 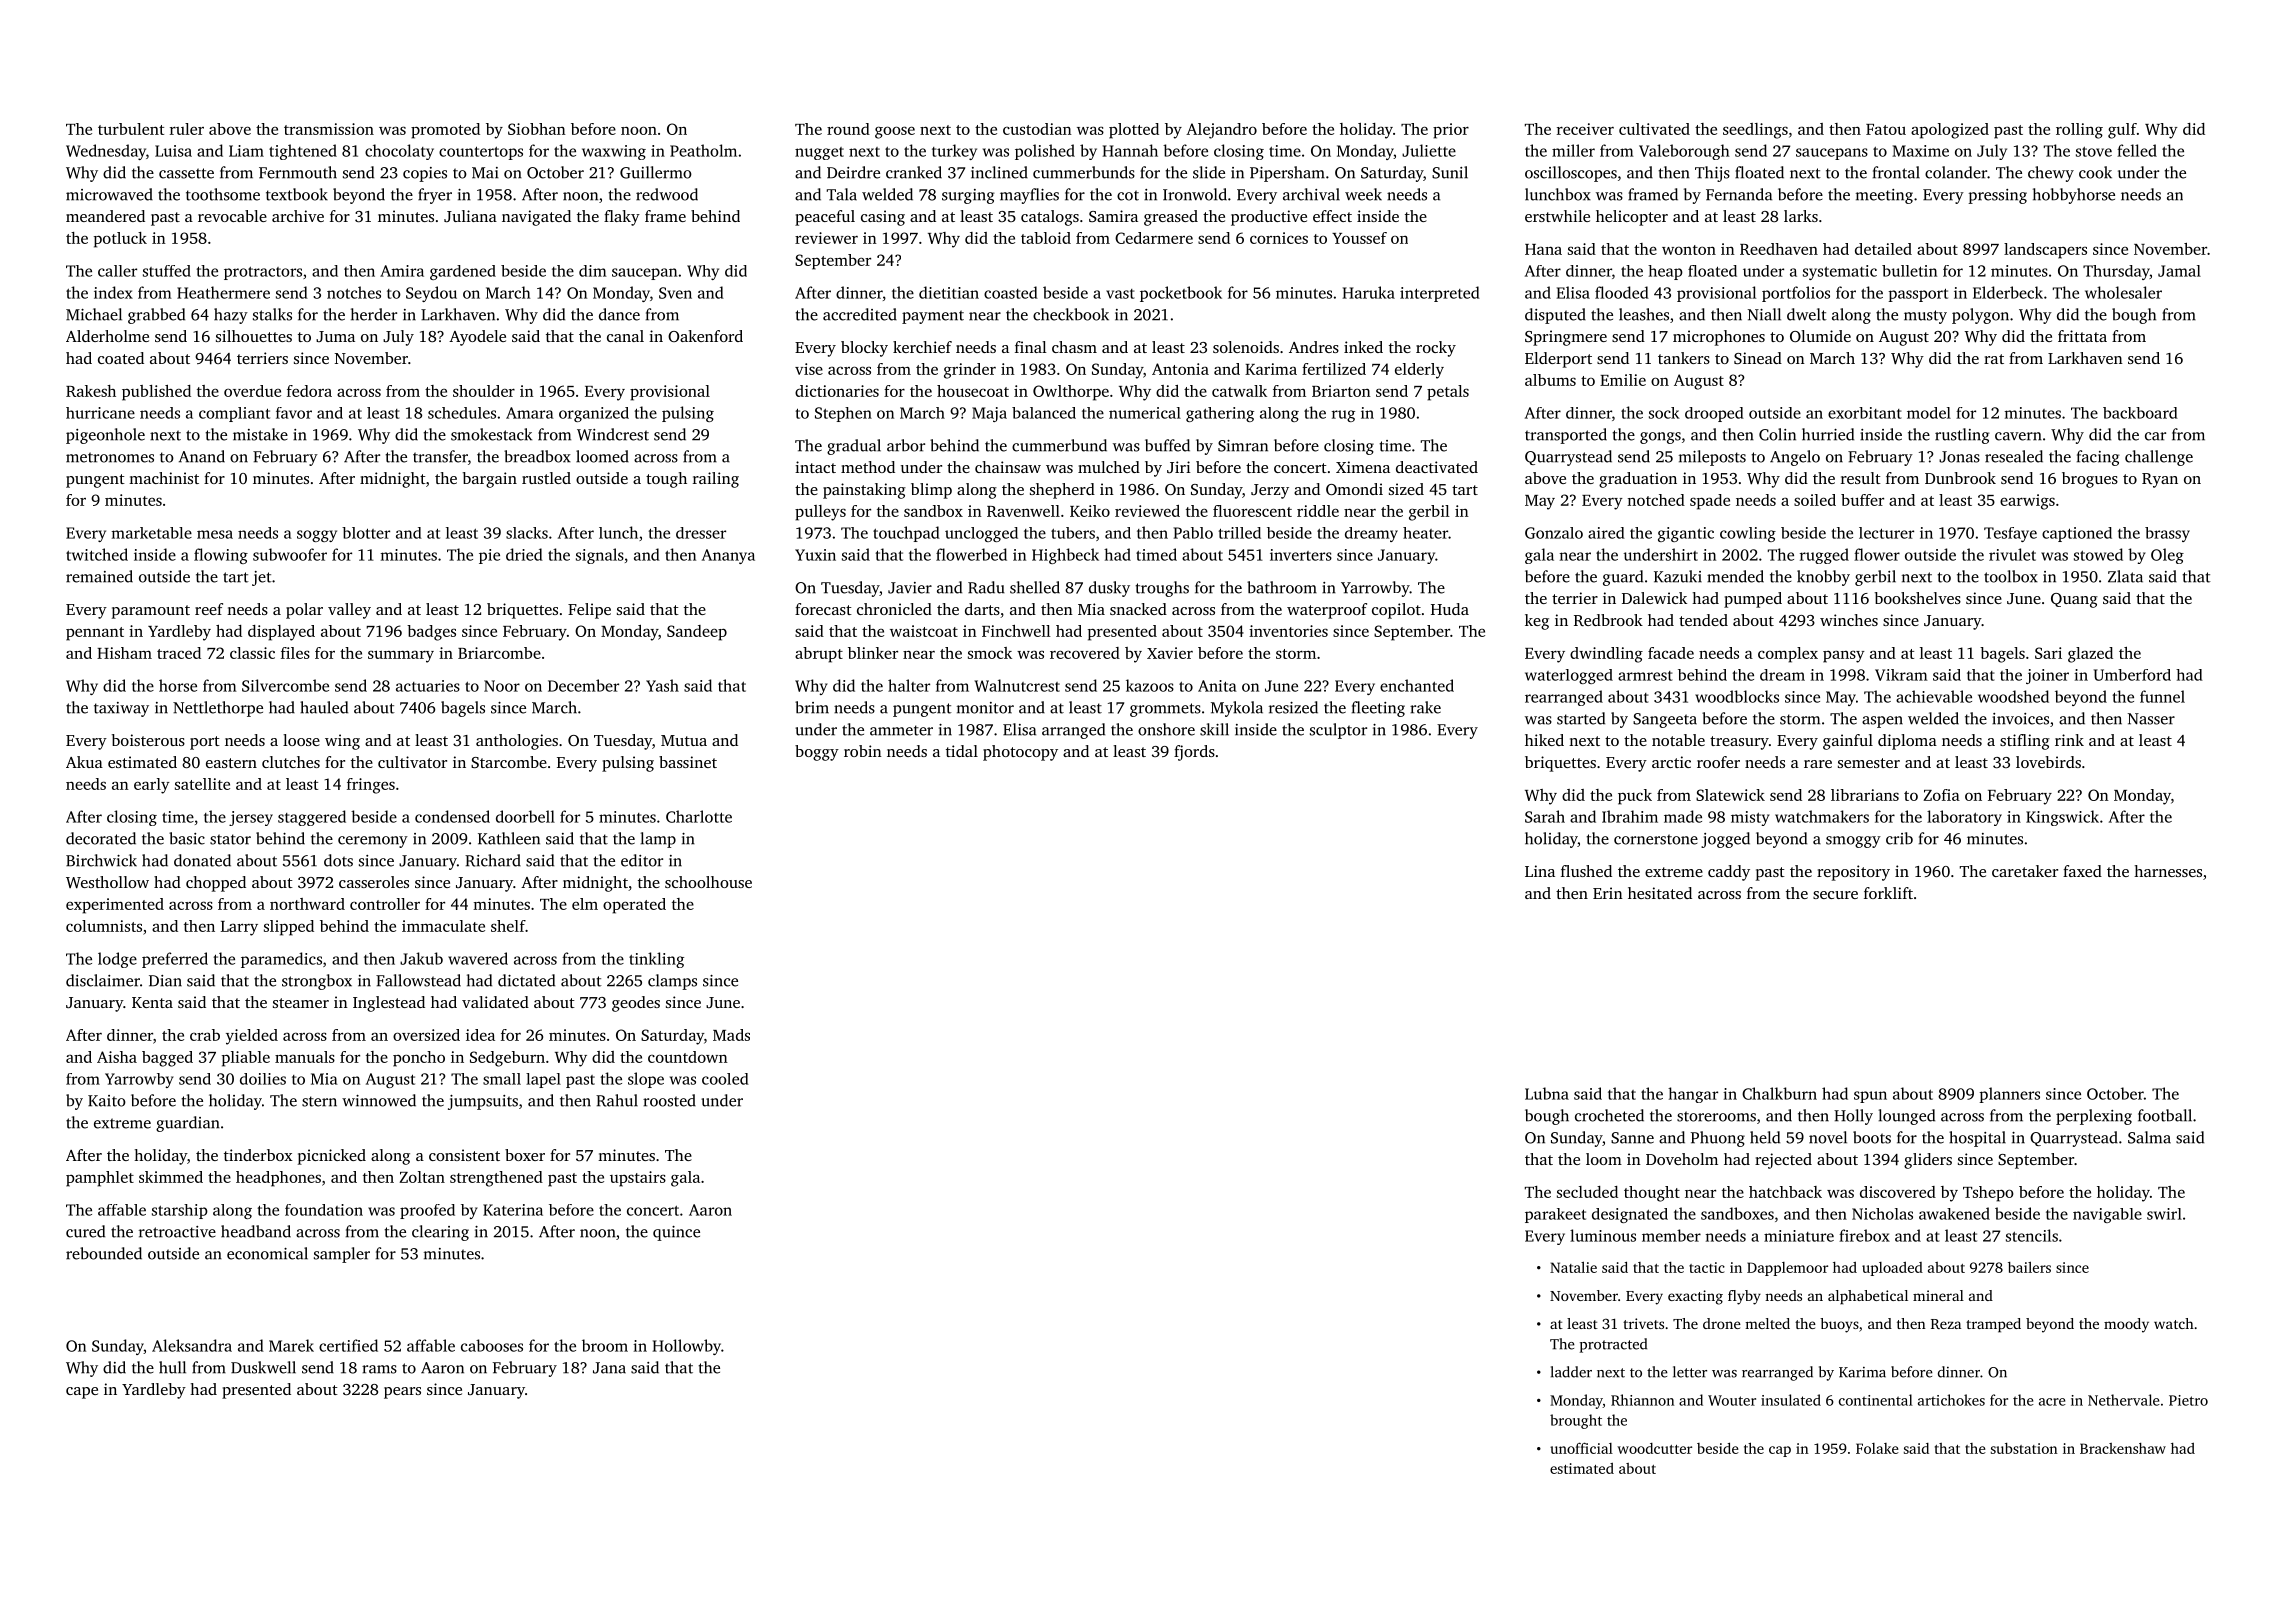 I want to click on Angelo, so click(x=1795, y=458).
